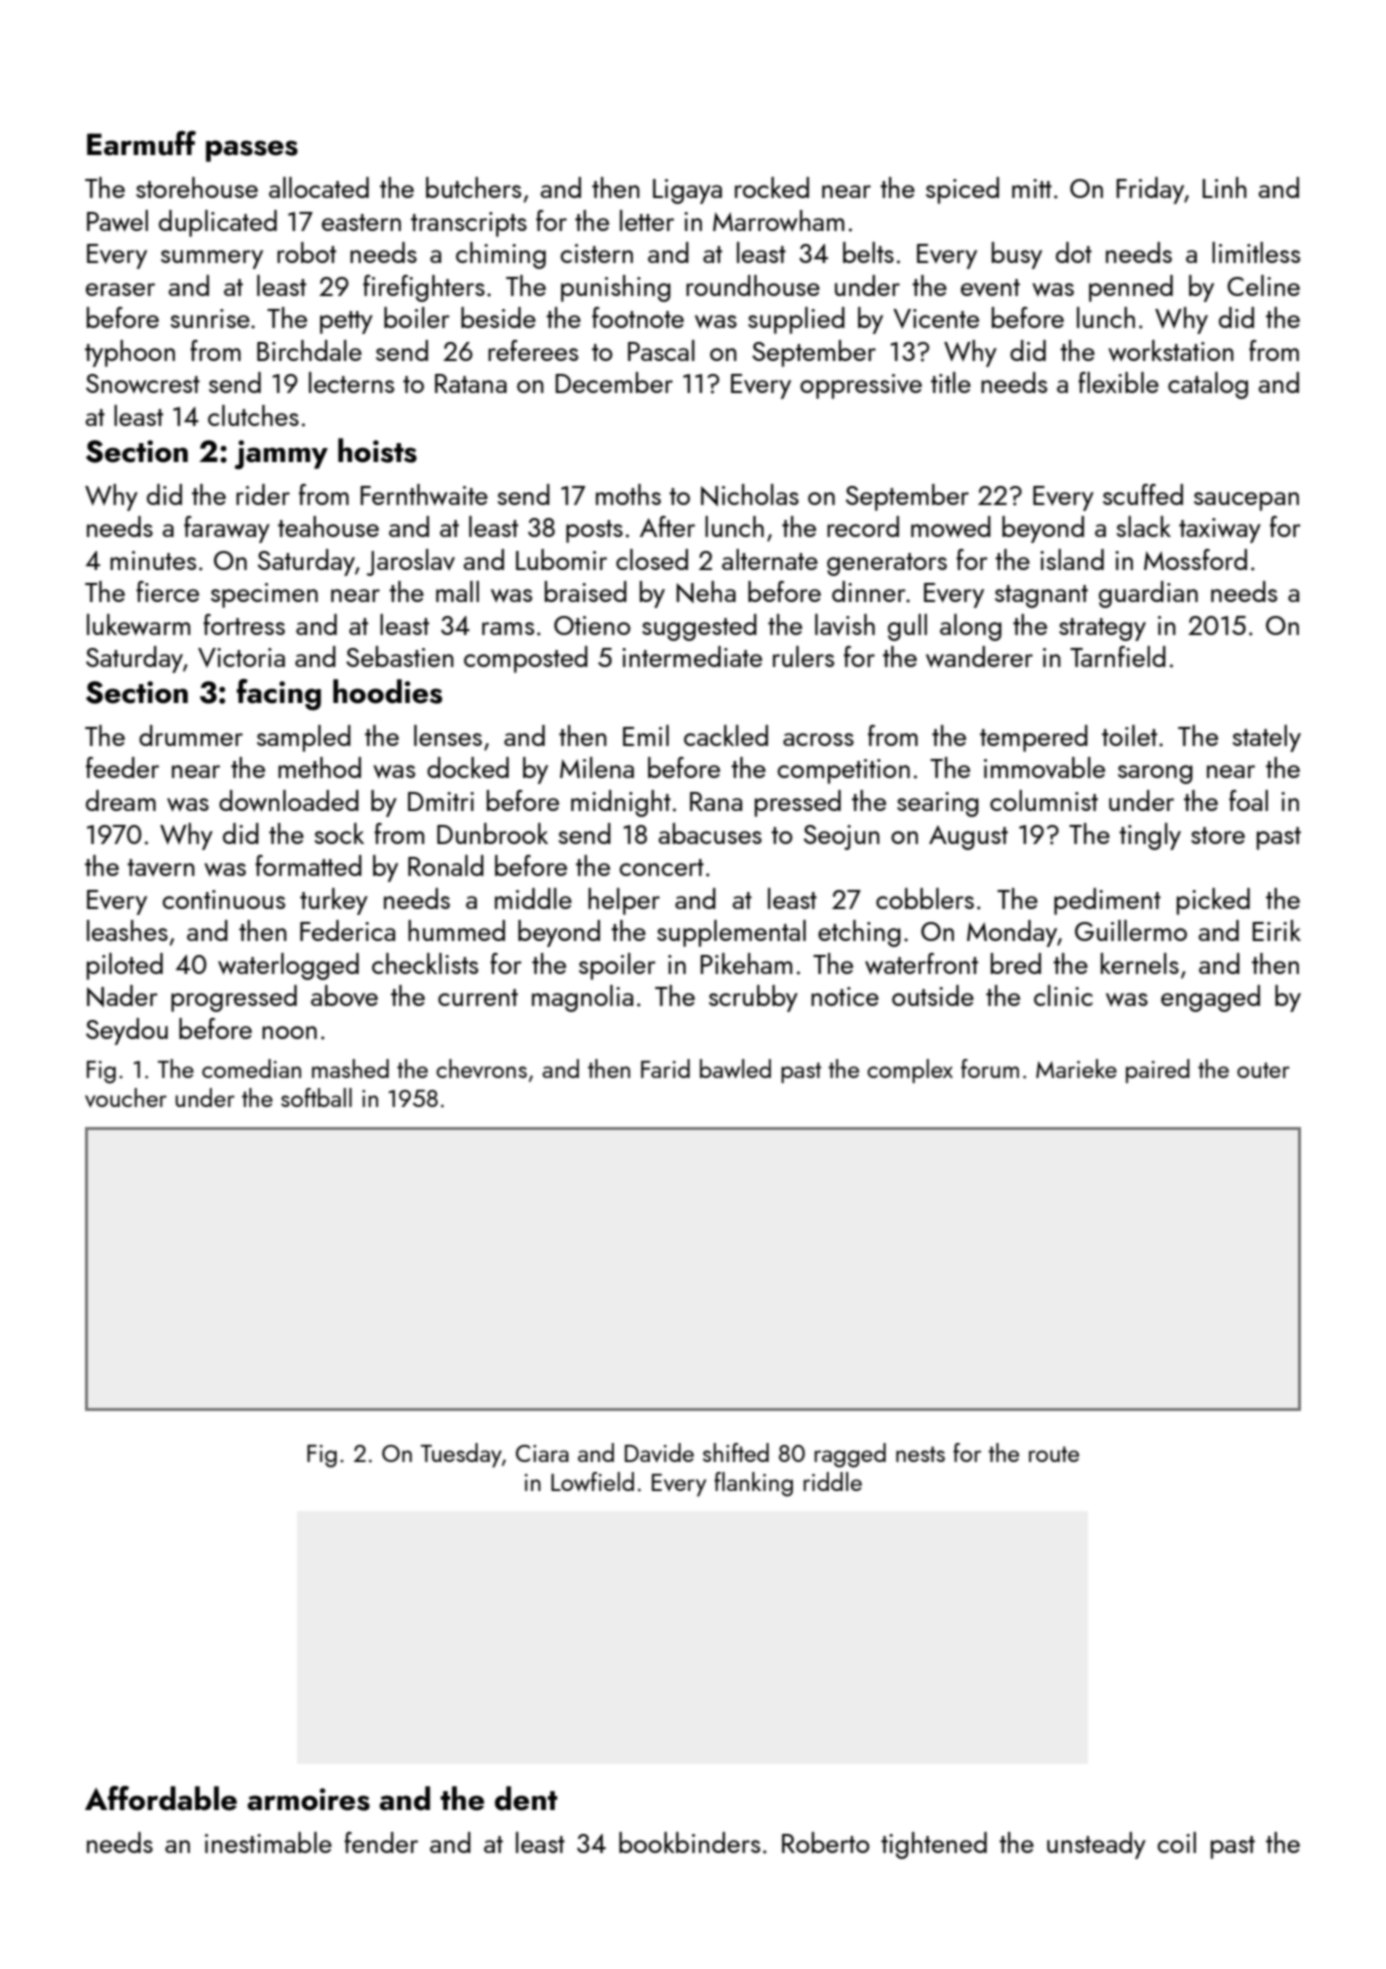  I want to click on Ciara, so click(542, 1453).
